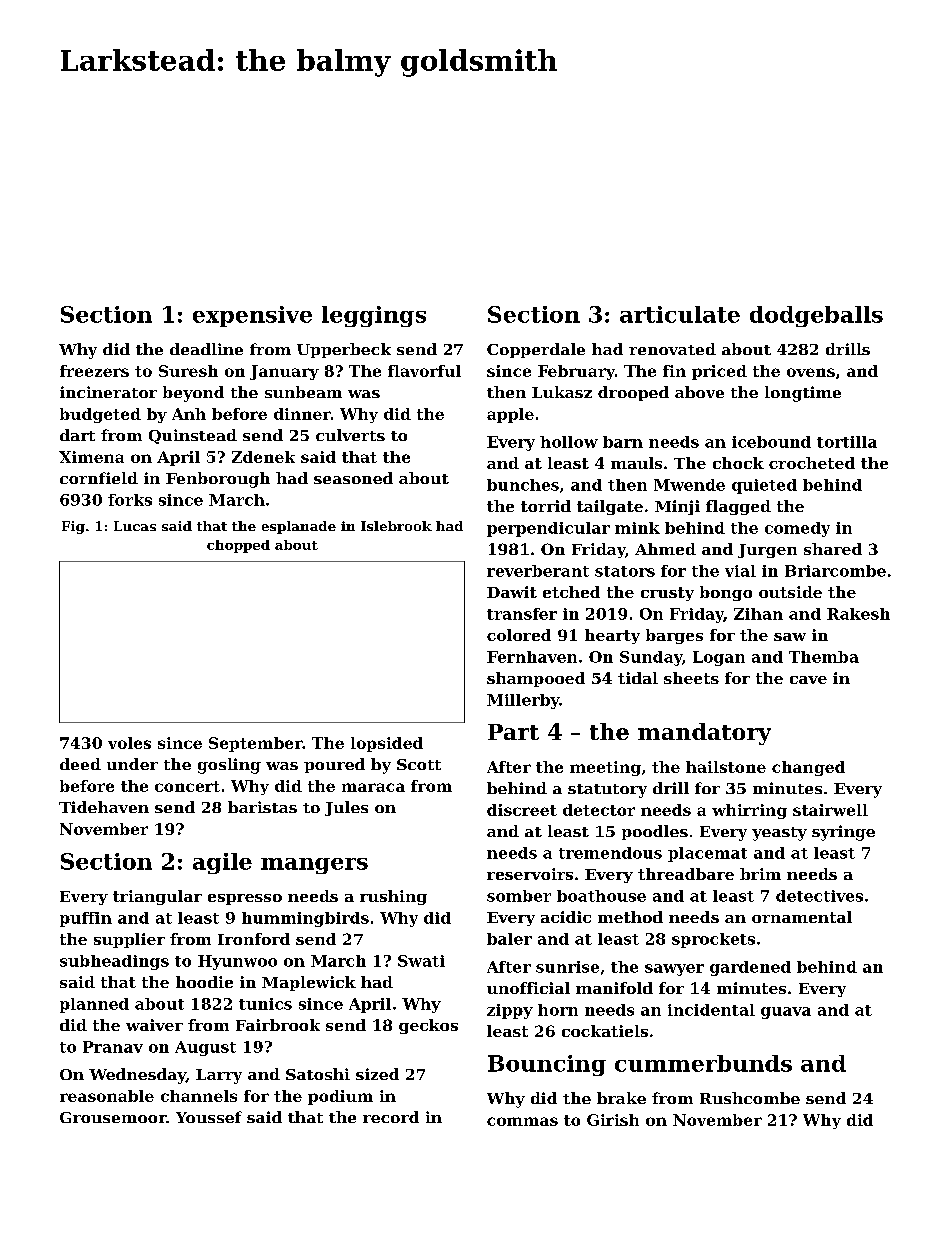 This image has height=1233, width=952. I want to click on Millerby, so click(523, 701).
